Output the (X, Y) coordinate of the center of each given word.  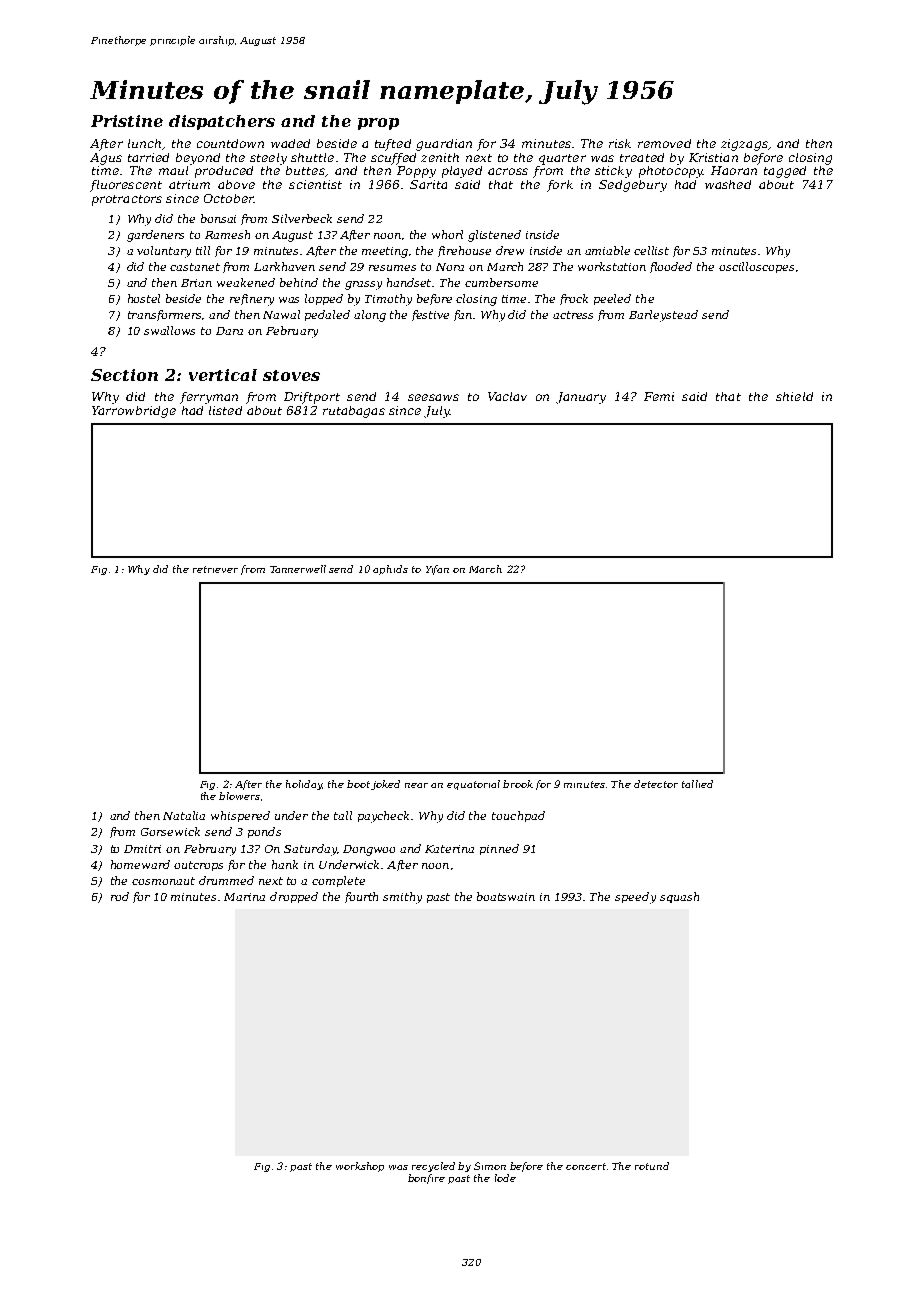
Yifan (437, 570)
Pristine (127, 121)
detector (656, 784)
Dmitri (142, 849)
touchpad (518, 816)
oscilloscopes (756, 267)
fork (560, 186)
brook (518, 784)
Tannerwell (298, 569)
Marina (244, 897)
